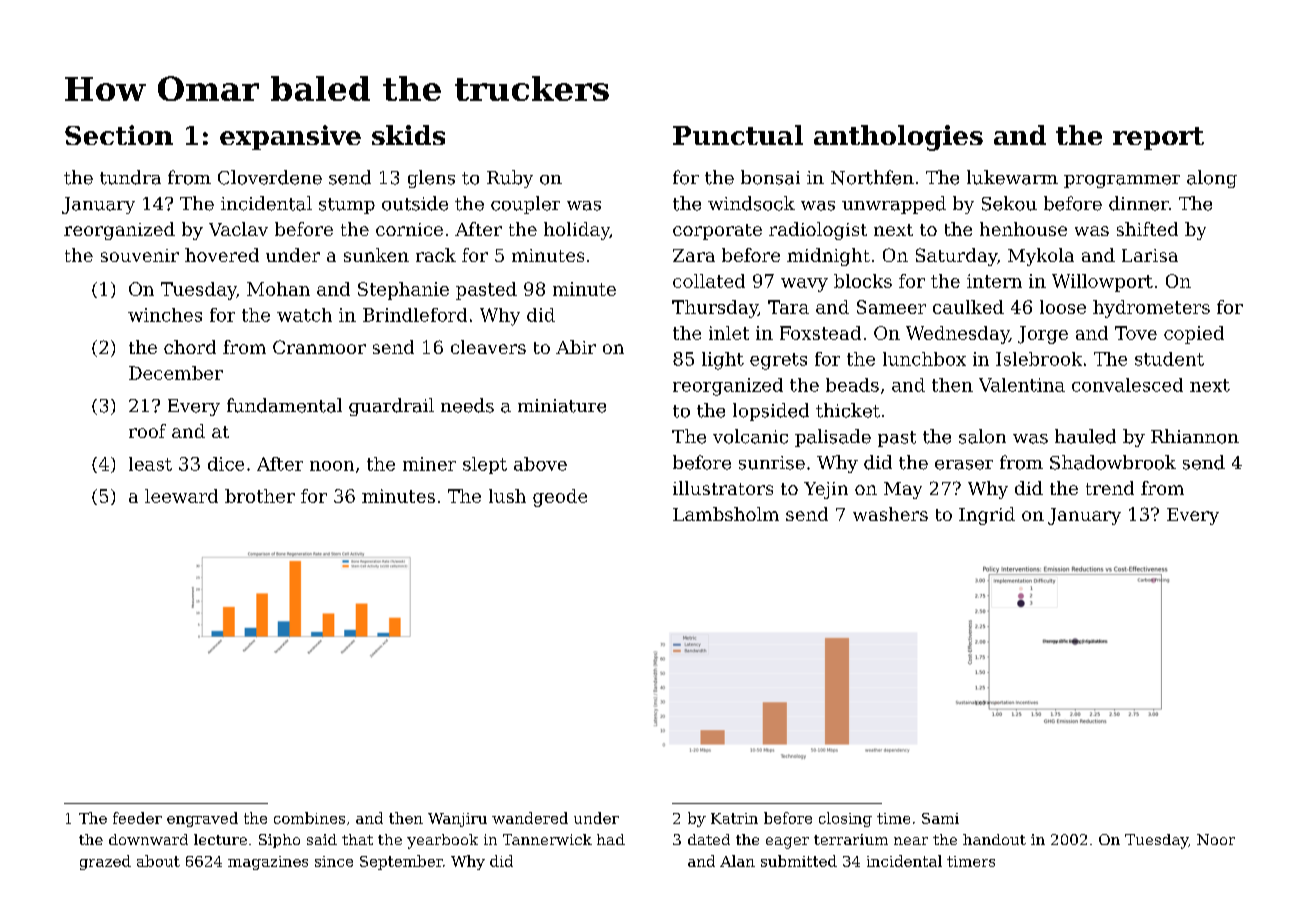 Image resolution: width=1308 pixels, height=924 pixels. I want to click on report, so click(1158, 138).
